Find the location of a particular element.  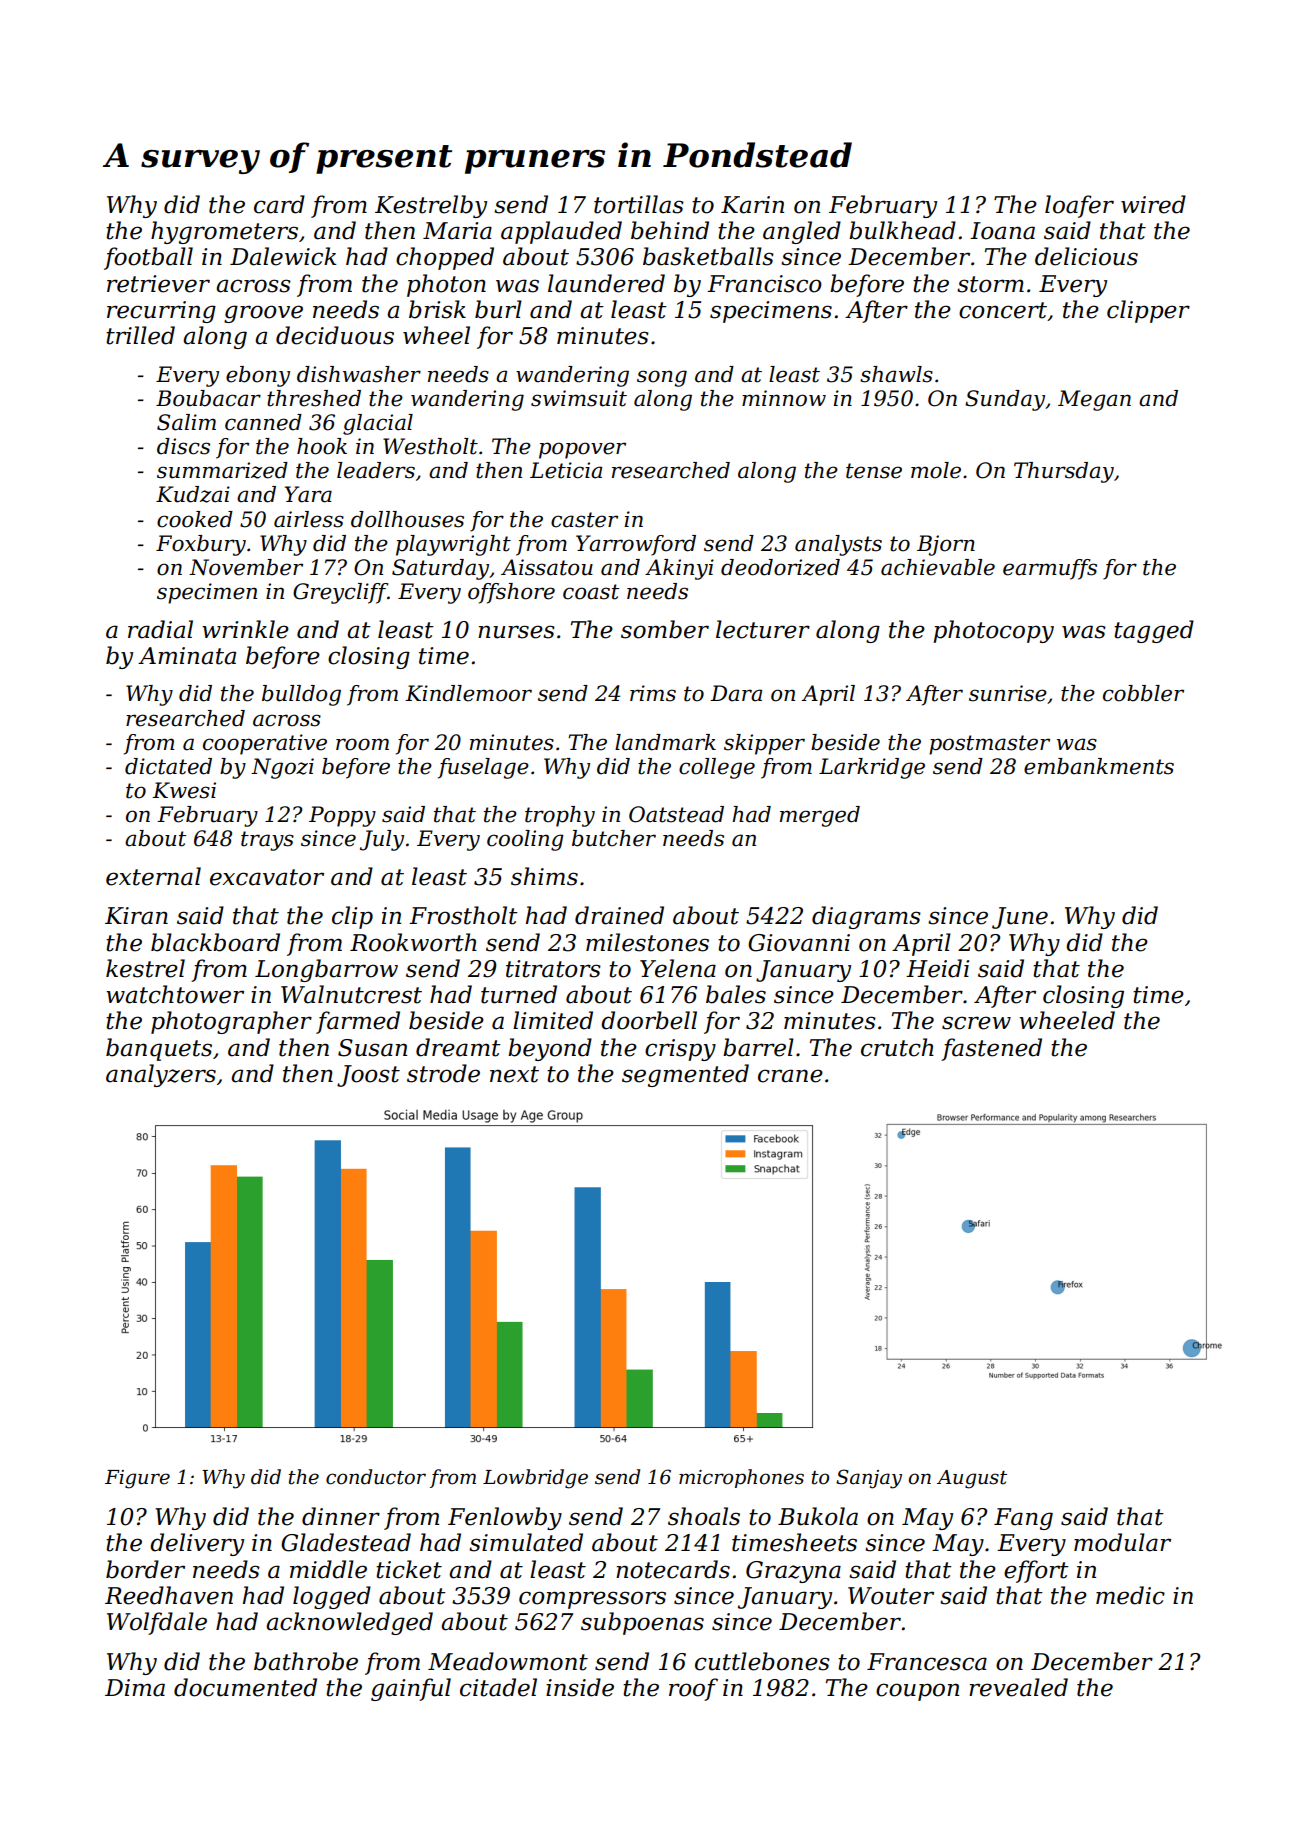

retriever is located at coordinates (158, 284).
